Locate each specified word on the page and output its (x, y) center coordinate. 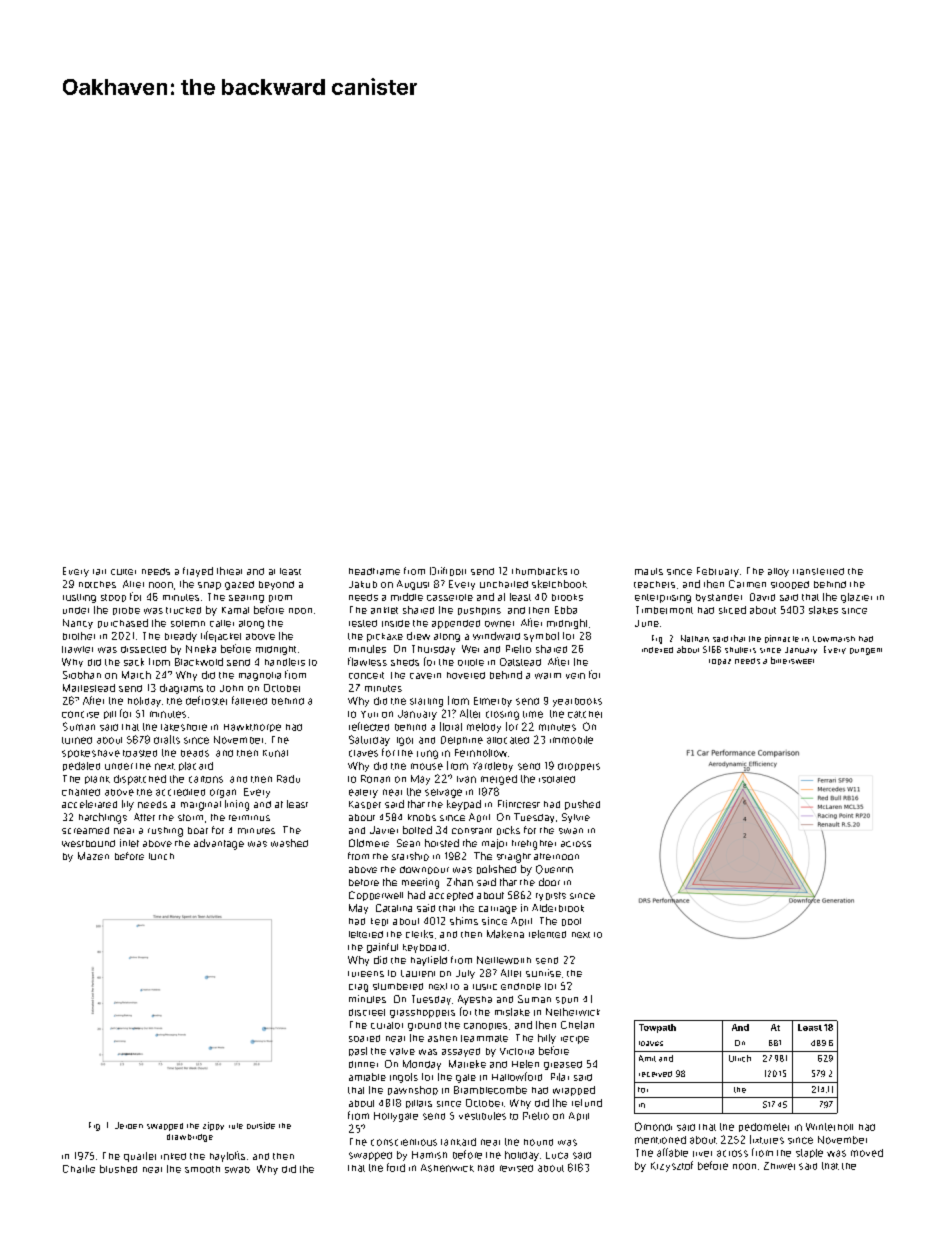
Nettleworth (504, 960)
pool (571, 922)
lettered (366, 934)
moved (867, 1153)
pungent (866, 651)
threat (229, 571)
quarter (140, 1157)
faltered (249, 700)
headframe (374, 571)
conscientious (404, 1142)
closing (502, 715)
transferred (818, 571)
